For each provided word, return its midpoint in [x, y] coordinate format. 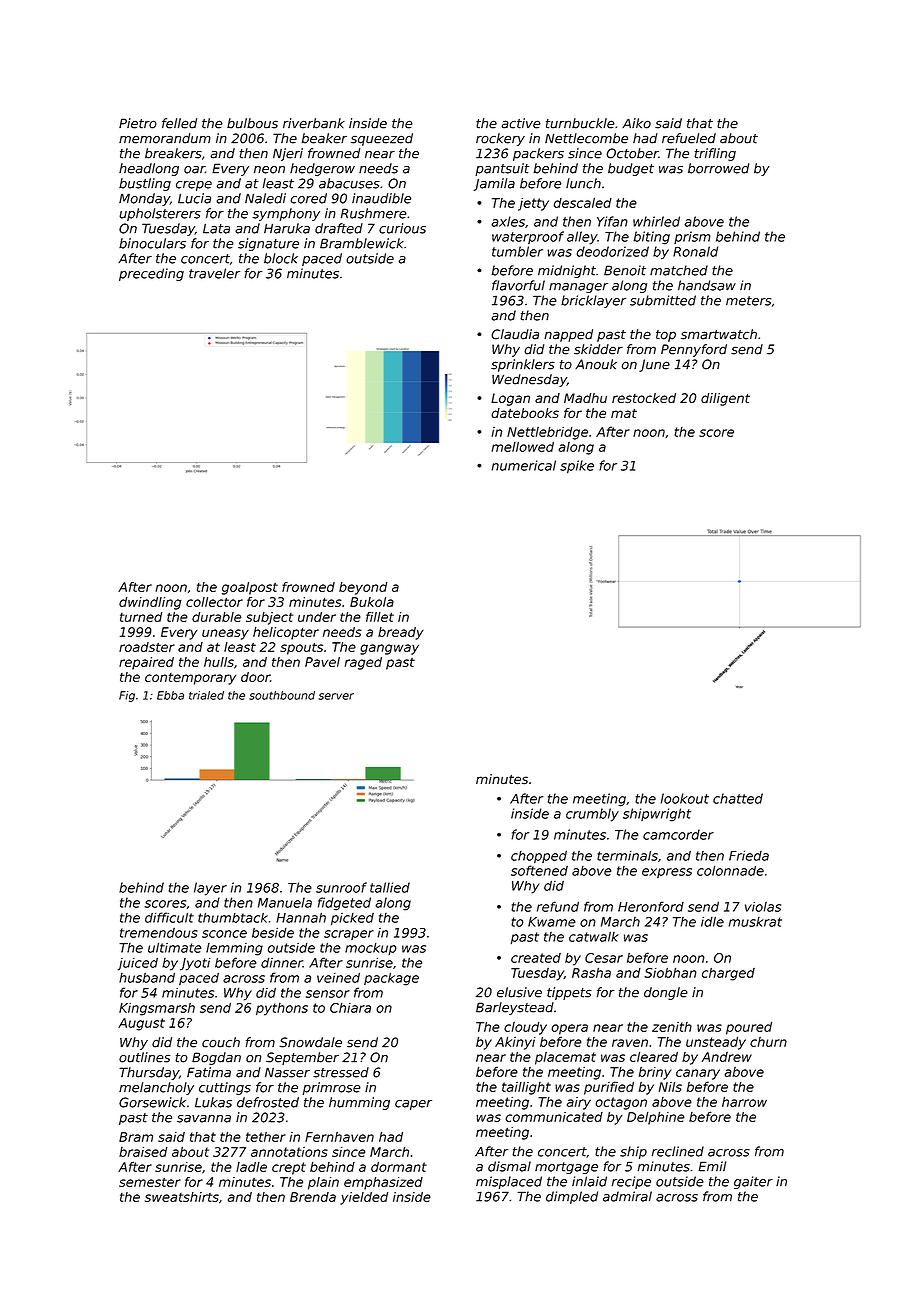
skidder [598, 349]
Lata [216, 228]
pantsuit [502, 169]
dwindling [150, 603]
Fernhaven [339, 1137]
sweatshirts [182, 1197]
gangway [389, 649]
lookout [685, 798]
